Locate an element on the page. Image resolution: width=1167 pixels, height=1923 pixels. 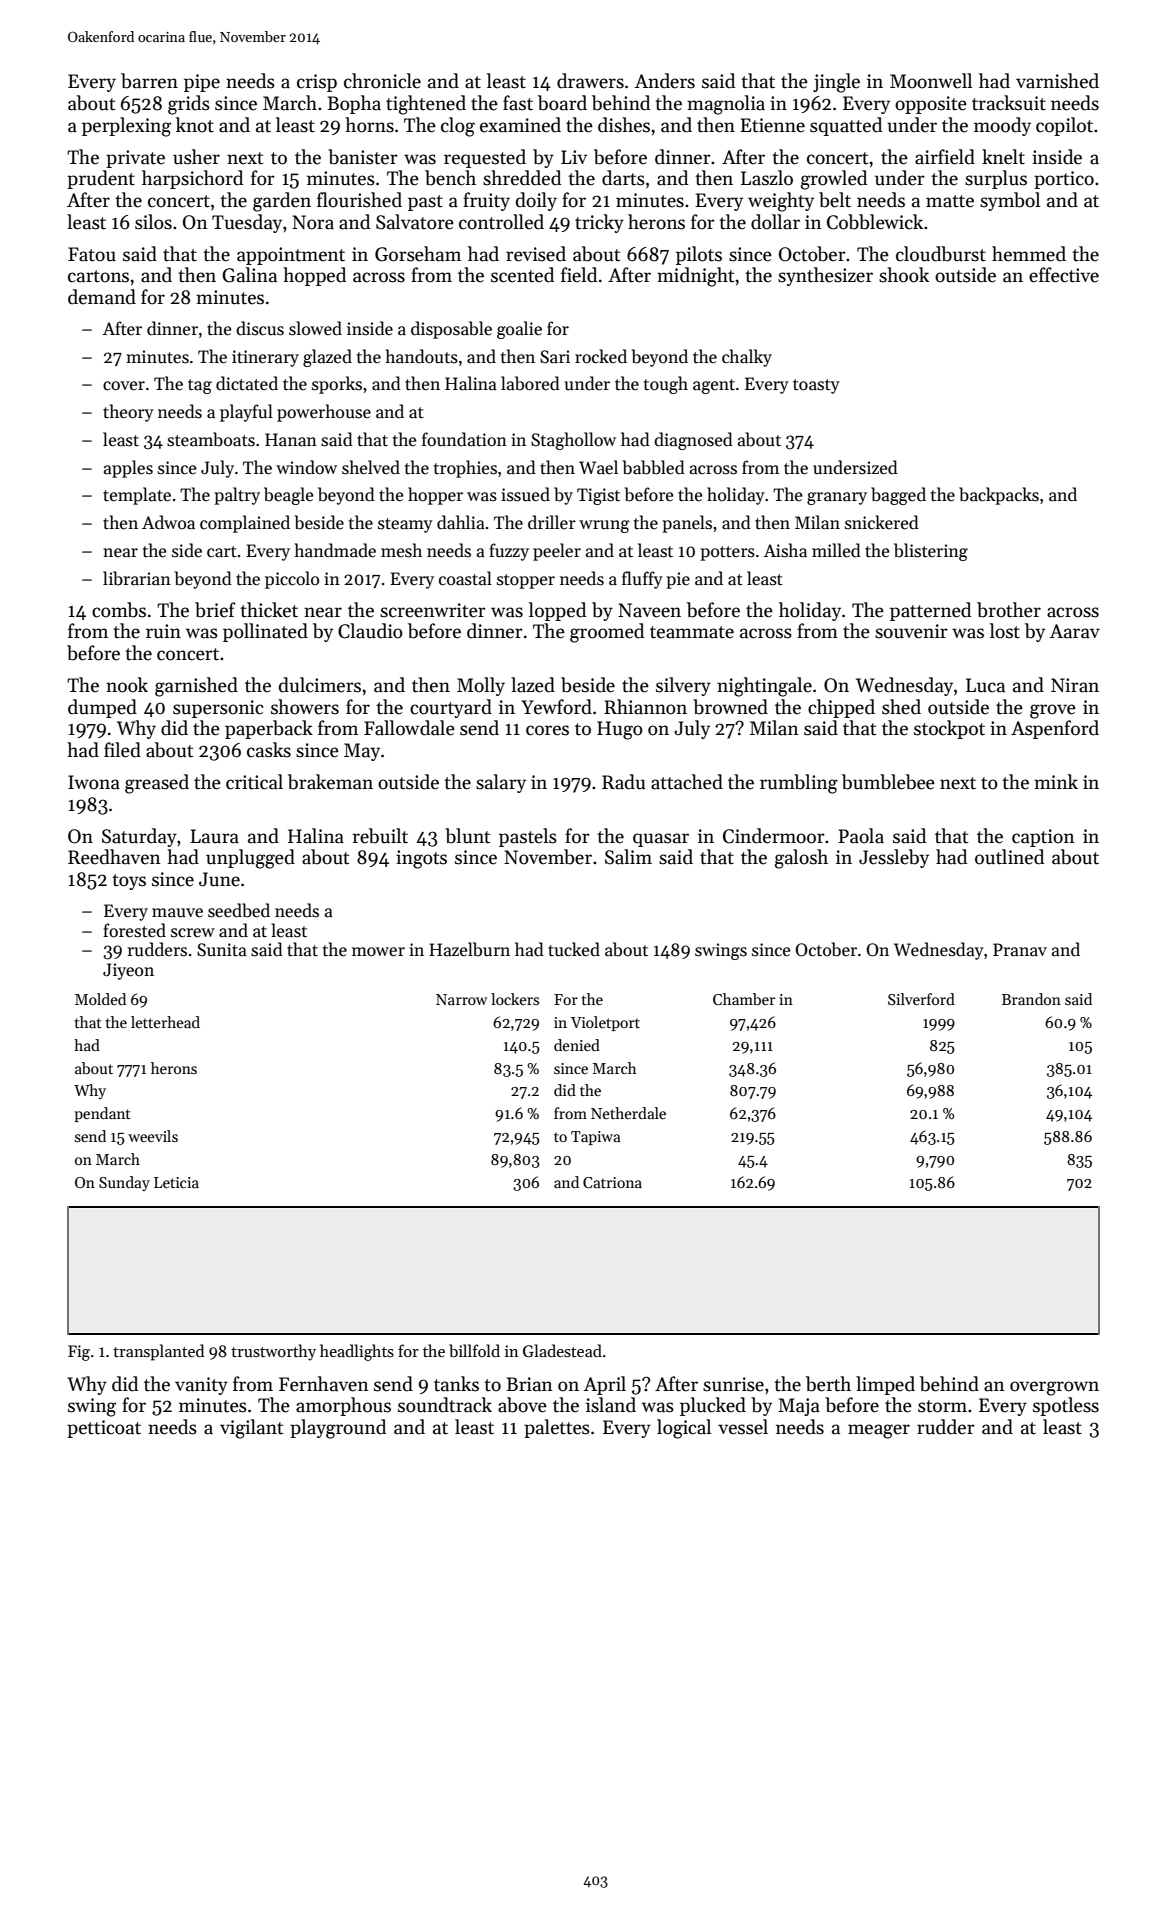
toasty is located at coordinates (816, 386).
